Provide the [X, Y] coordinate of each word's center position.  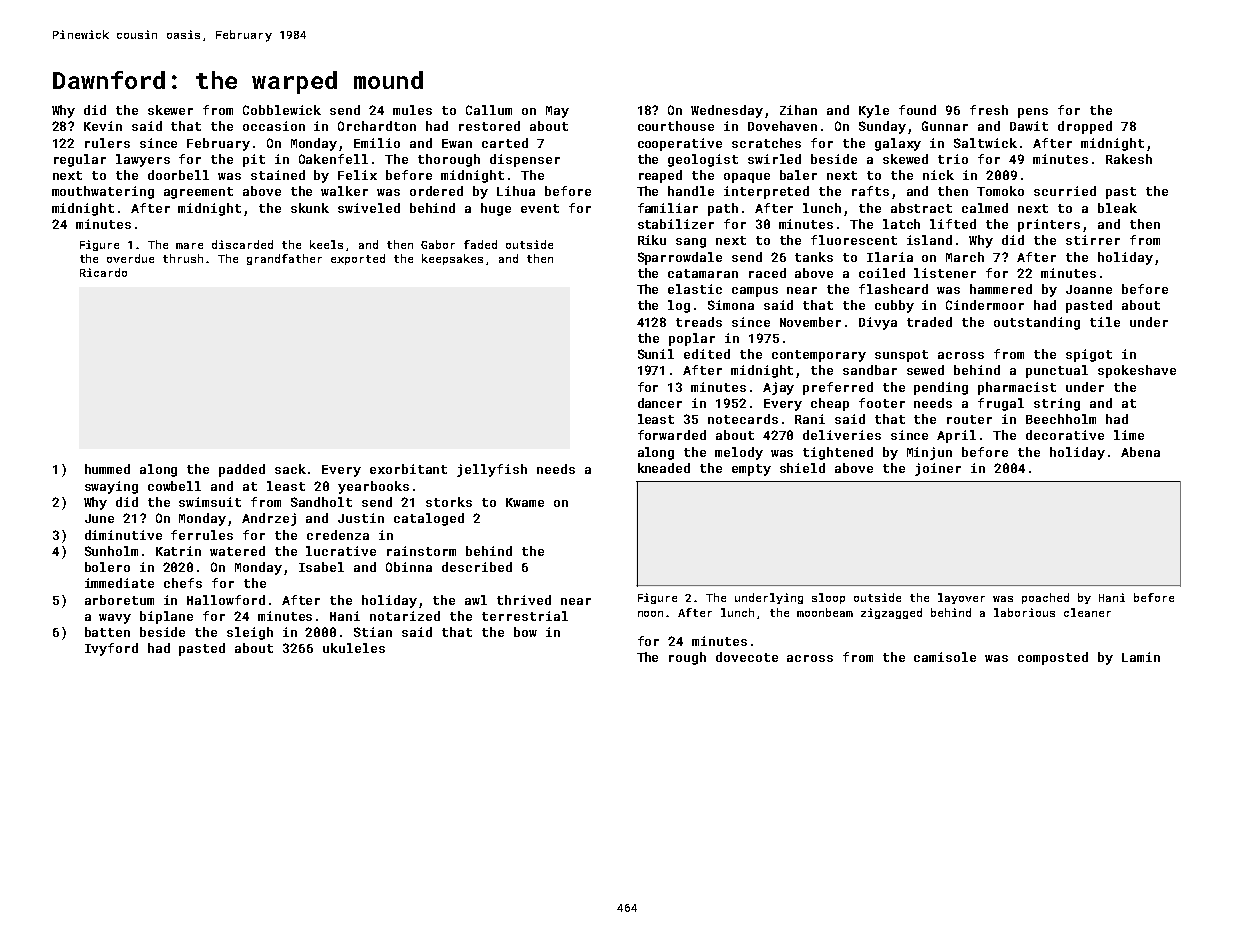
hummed [107, 469]
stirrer [1093, 240]
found [917, 110]
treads [699, 322]
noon [650, 614]
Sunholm [111, 551]
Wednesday [727, 111]
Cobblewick [282, 110]
